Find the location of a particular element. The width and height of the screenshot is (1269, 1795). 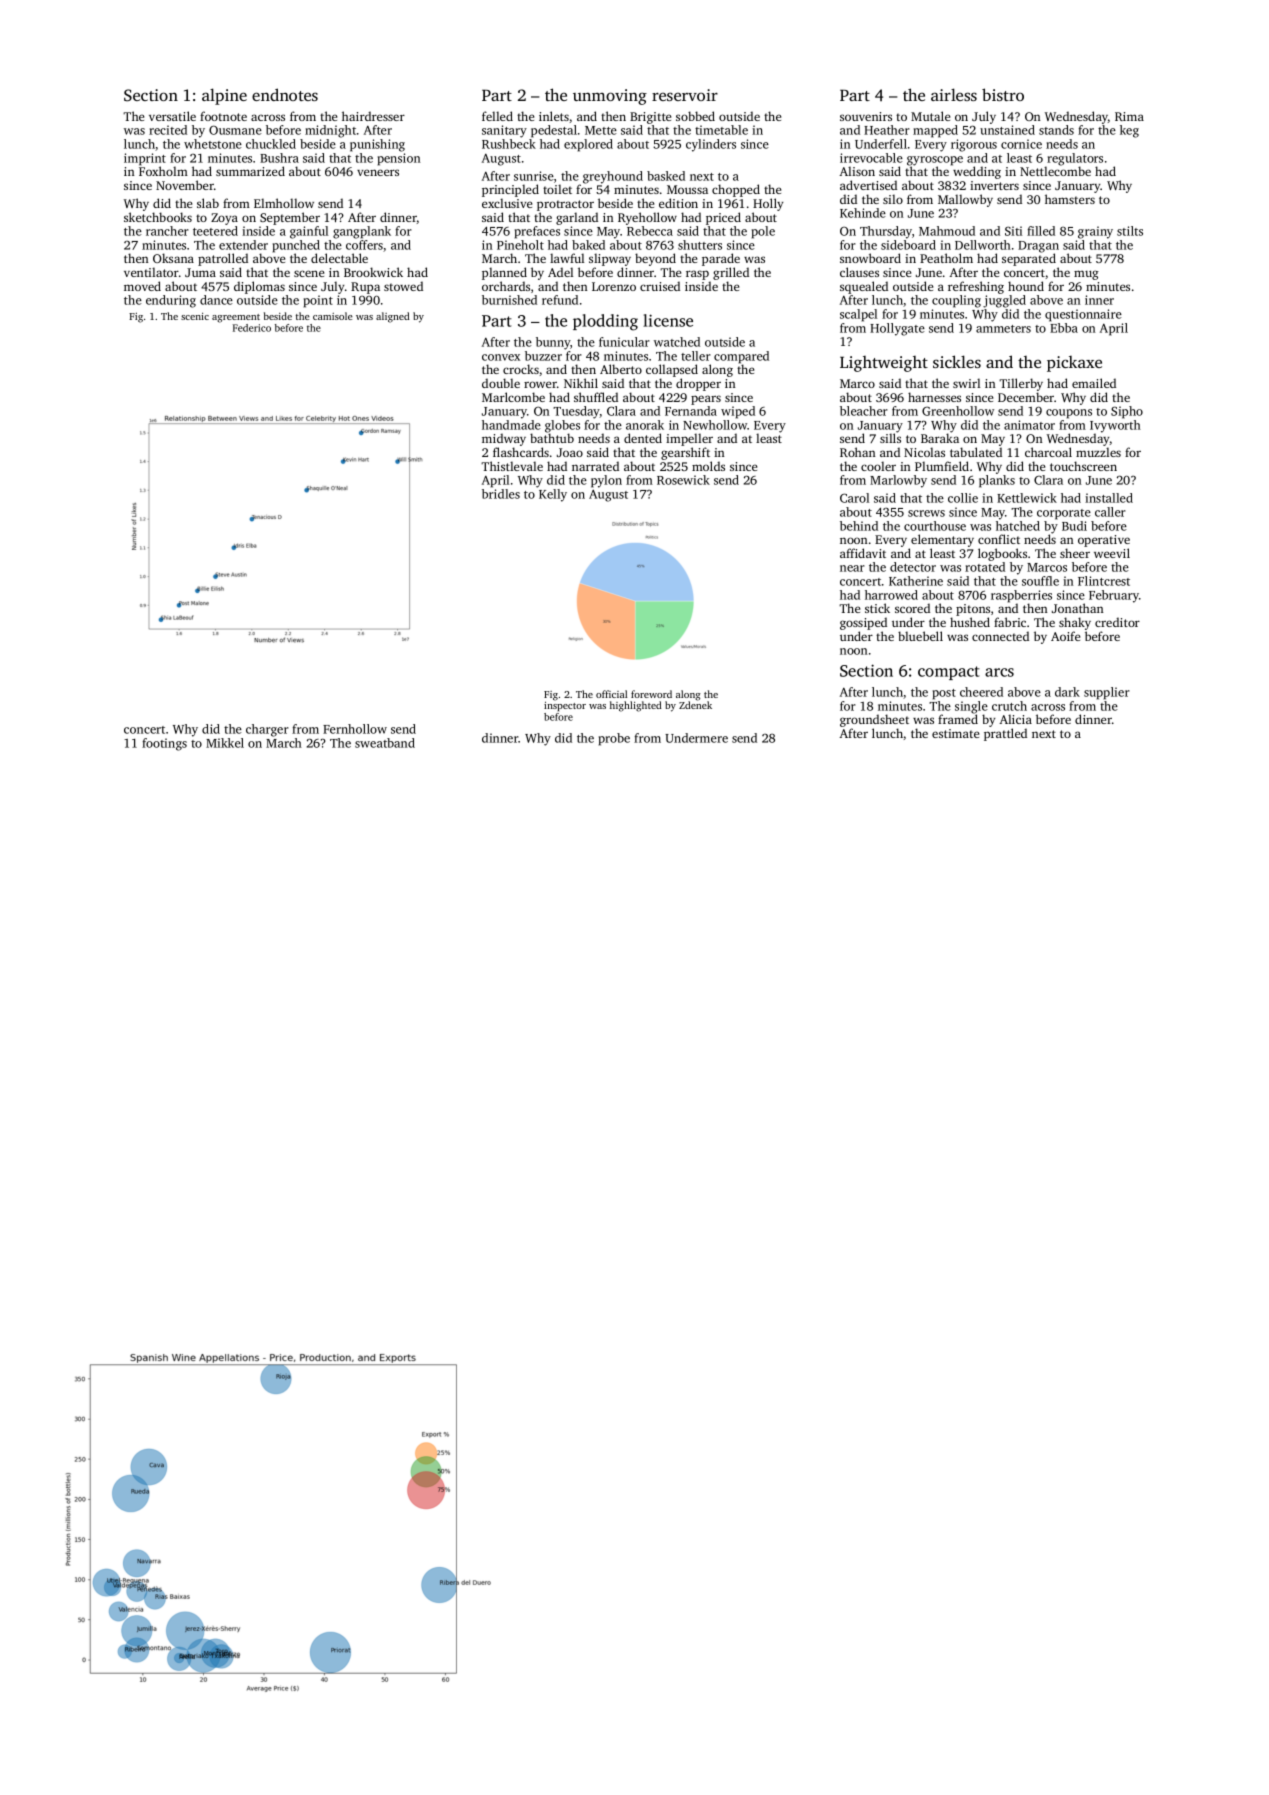

summarized is located at coordinates (250, 171).
